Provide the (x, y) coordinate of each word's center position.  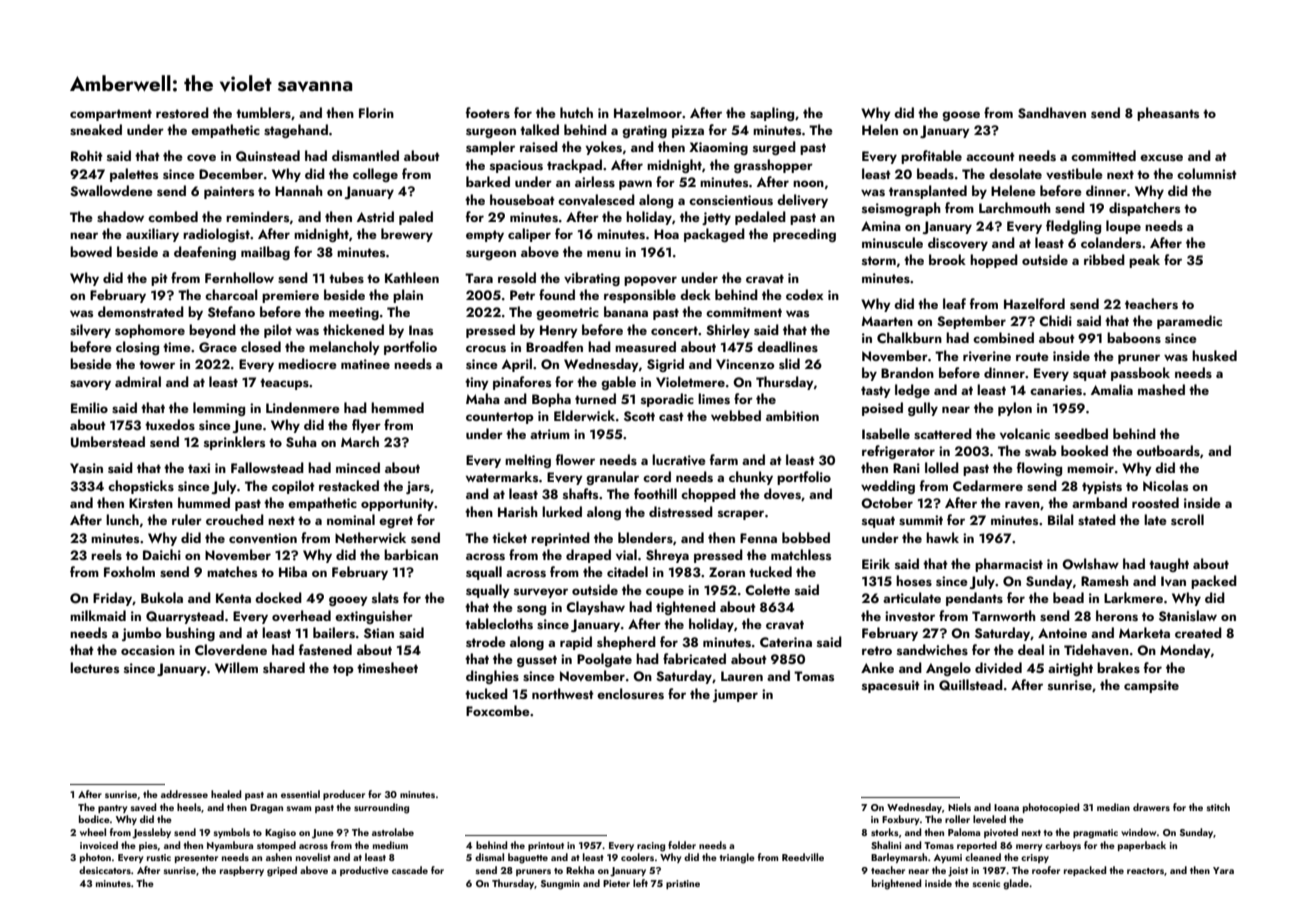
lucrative (679, 460)
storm (879, 260)
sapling (772, 114)
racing (651, 847)
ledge (912, 391)
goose (961, 116)
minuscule (892, 242)
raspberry (242, 871)
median (1113, 807)
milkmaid (98, 615)
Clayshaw (595, 608)
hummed (204, 502)
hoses (914, 580)
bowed (91, 251)
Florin (376, 112)
